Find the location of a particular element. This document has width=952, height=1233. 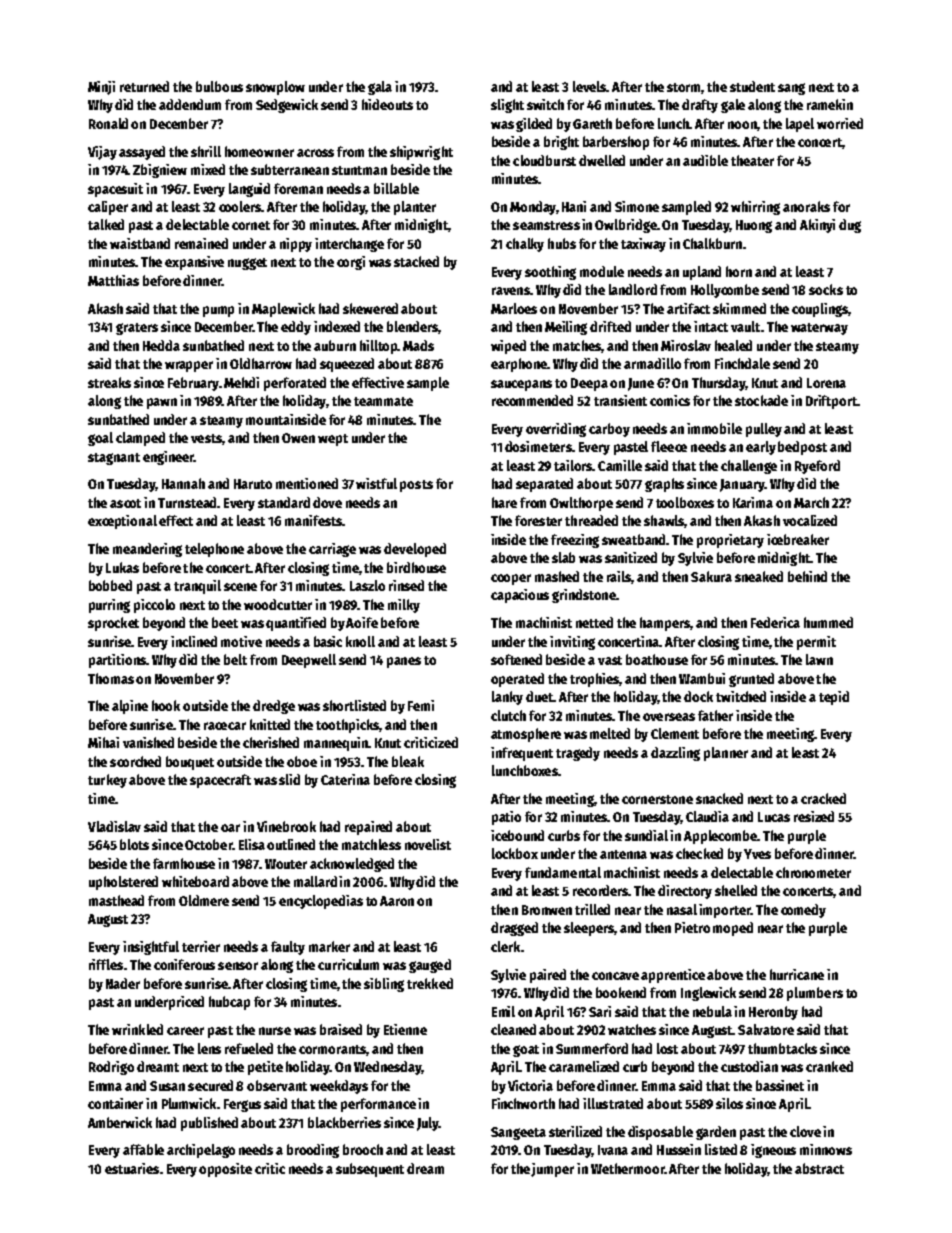

riffles is located at coordinates (106, 964).
